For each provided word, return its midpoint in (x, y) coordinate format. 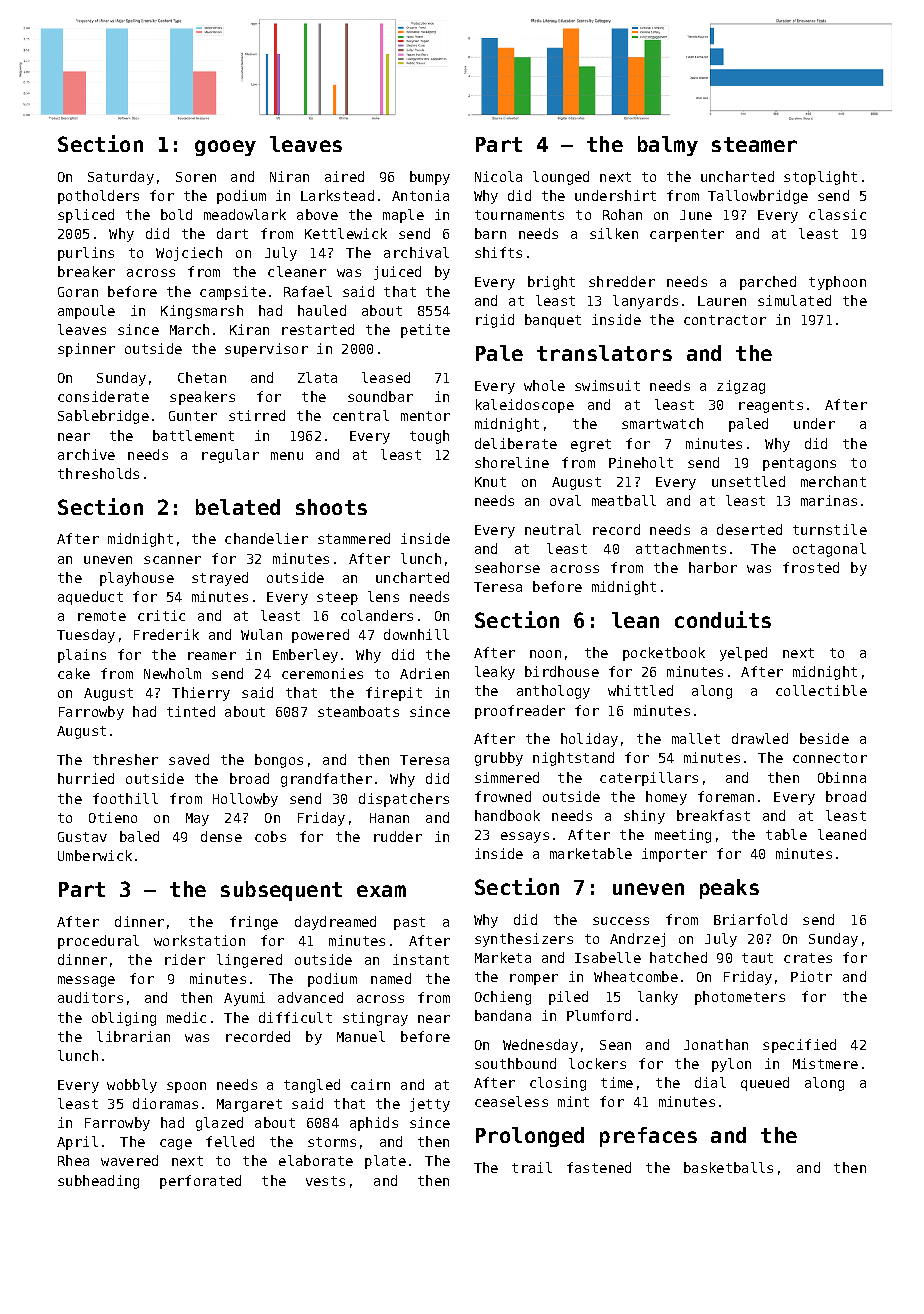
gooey (225, 148)
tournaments (519, 215)
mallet (696, 738)
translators (604, 353)
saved (189, 759)
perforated (200, 1182)
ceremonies (322, 673)
